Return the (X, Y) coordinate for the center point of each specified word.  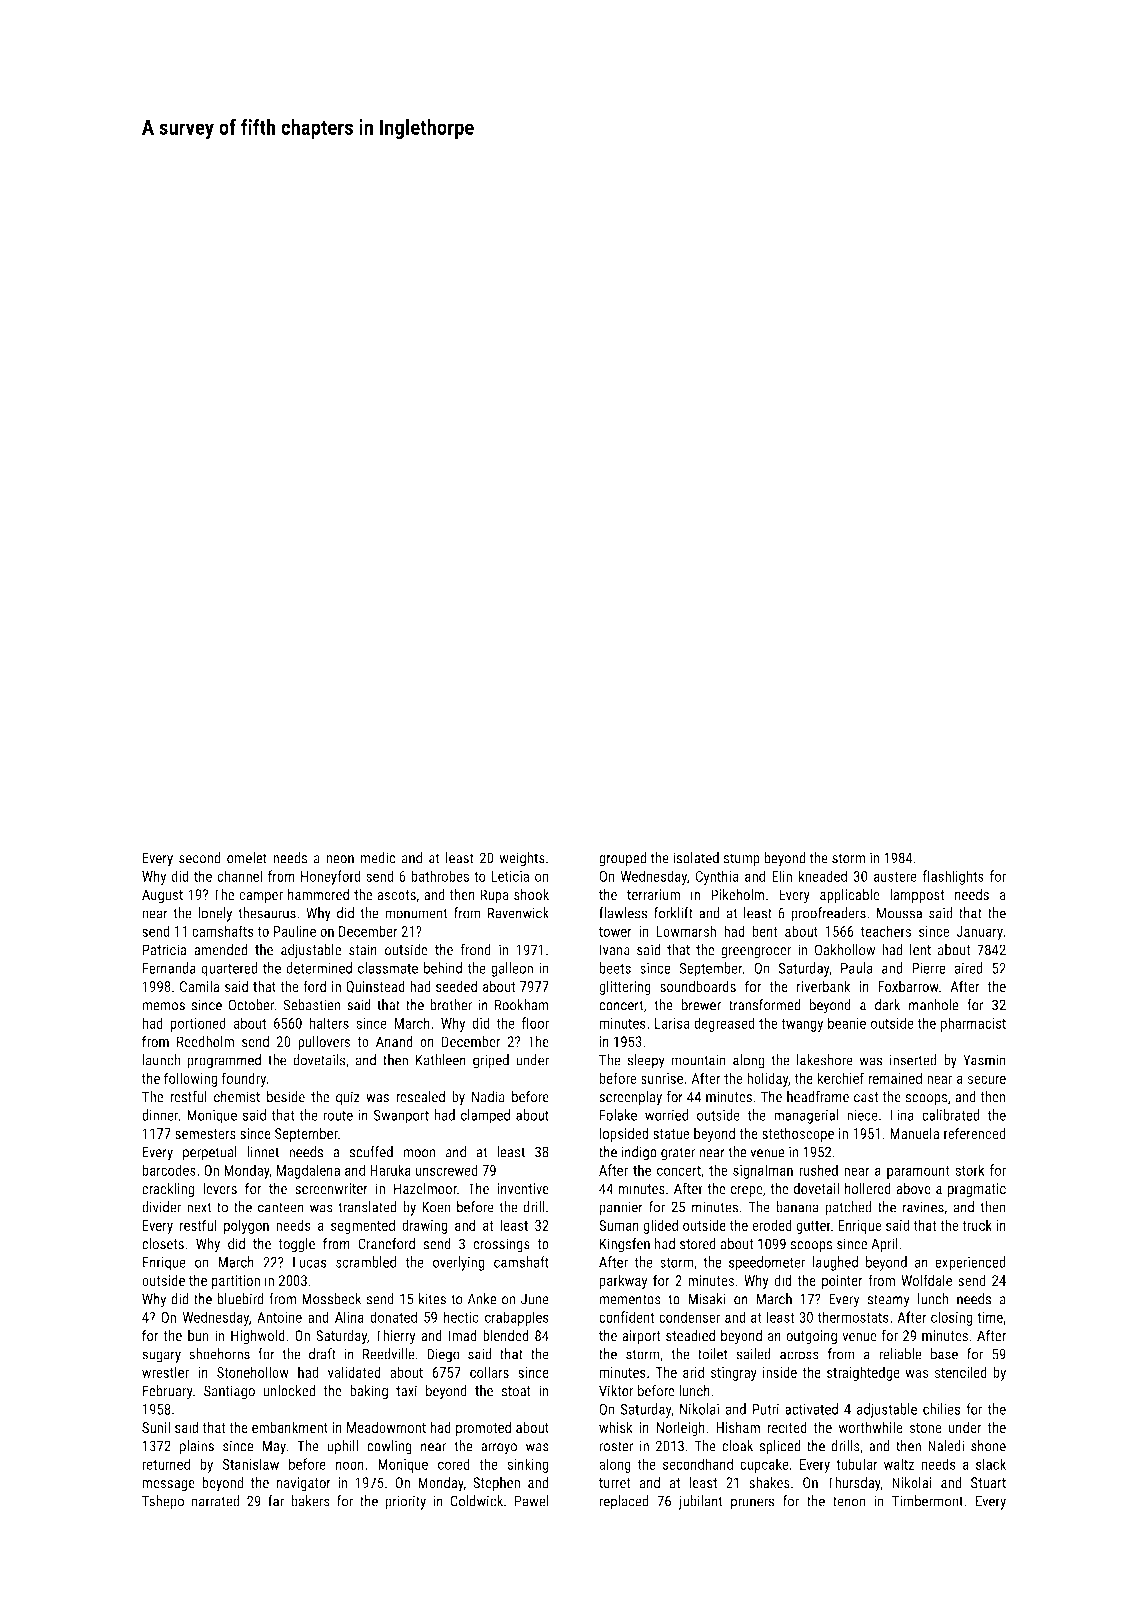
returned (166, 1464)
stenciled (961, 1372)
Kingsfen (625, 1245)
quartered (230, 969)
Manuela (914, 1133)
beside (286, 1097)
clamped (485, 1116)
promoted (483, 1428)
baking (369, 1392)
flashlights (953, 877)
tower (615, 932)
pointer (842, 1282)
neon (340, 859)
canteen (281, 1207)
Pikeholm (737, 894)
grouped (622, 859)
